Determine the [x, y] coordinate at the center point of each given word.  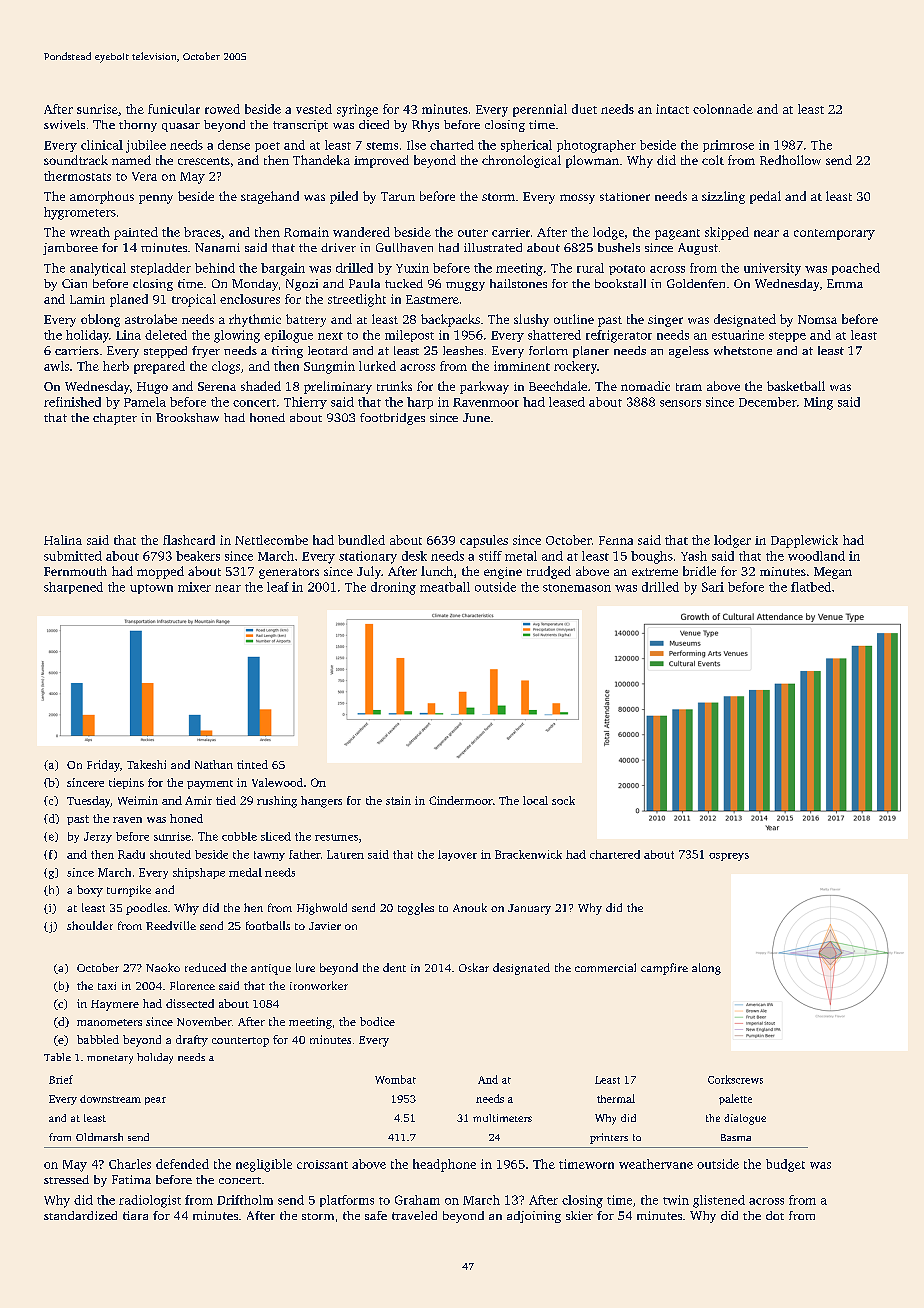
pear [155, 1101]
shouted [170, 854]
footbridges [392, 419]
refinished [72, 402]
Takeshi [146, 764]
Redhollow [790, 160]
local [535, 800]
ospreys [729, 857]
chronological [521, 161]
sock [563, 800]
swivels [64, 124]
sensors [680, 403]
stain [398, 800]
